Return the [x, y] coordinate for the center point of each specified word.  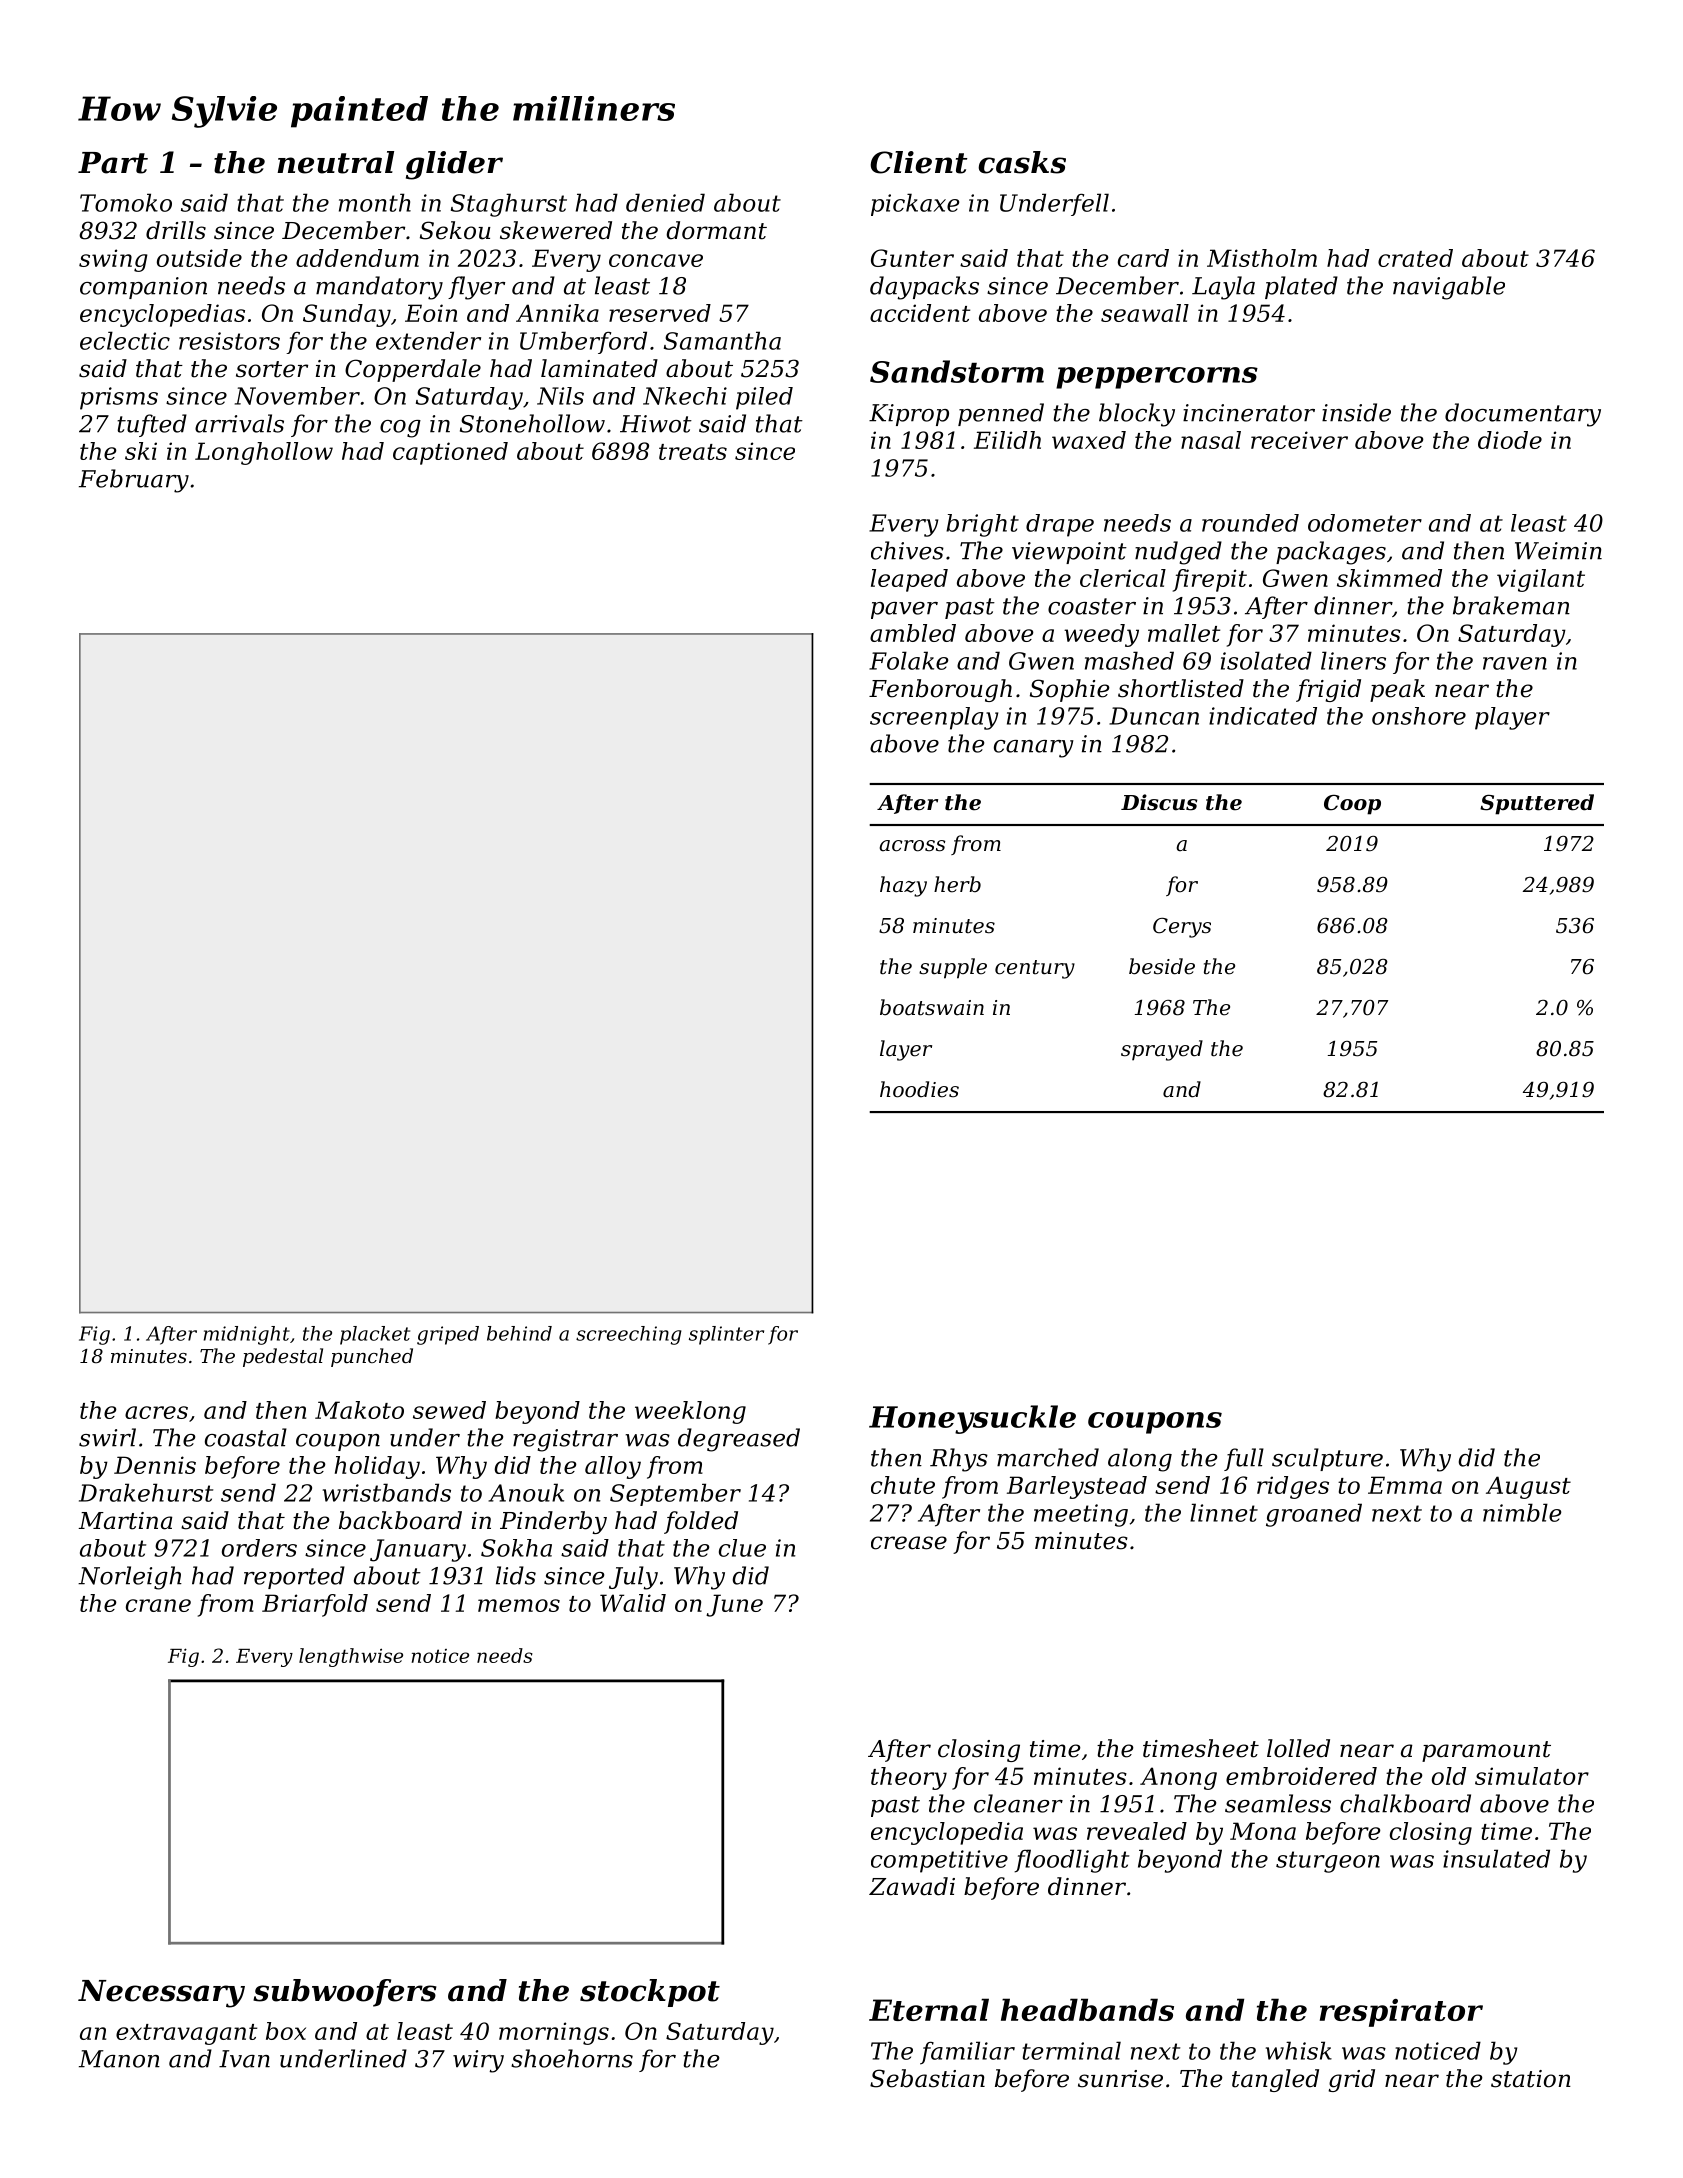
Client [919, 162]
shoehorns [572, 2058]
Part [113, 163]
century [1035, 969]
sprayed [1162, 1050]
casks [1022, 162]
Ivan [244, 2059]
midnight [247, 1335]
